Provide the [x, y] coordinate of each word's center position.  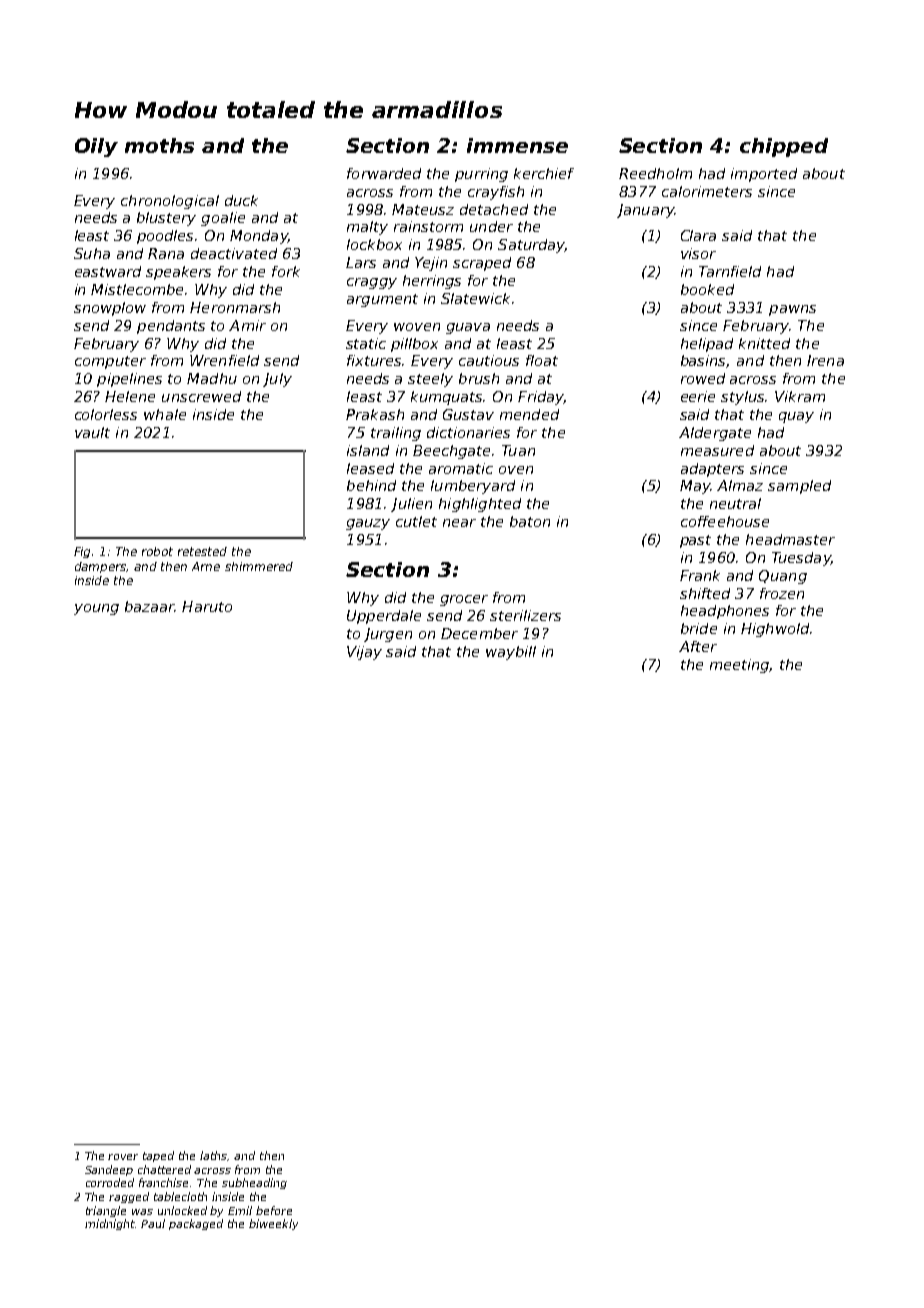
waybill [511, 653]
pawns [792, 310]
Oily [96, 147]
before [274, 1210]
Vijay [364, 653]
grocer [464, 600]
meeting [740, 666]
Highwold [775, 630]
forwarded [384, 173]
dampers [101, 567]
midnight [110, 1224]
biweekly [273, 1224]
